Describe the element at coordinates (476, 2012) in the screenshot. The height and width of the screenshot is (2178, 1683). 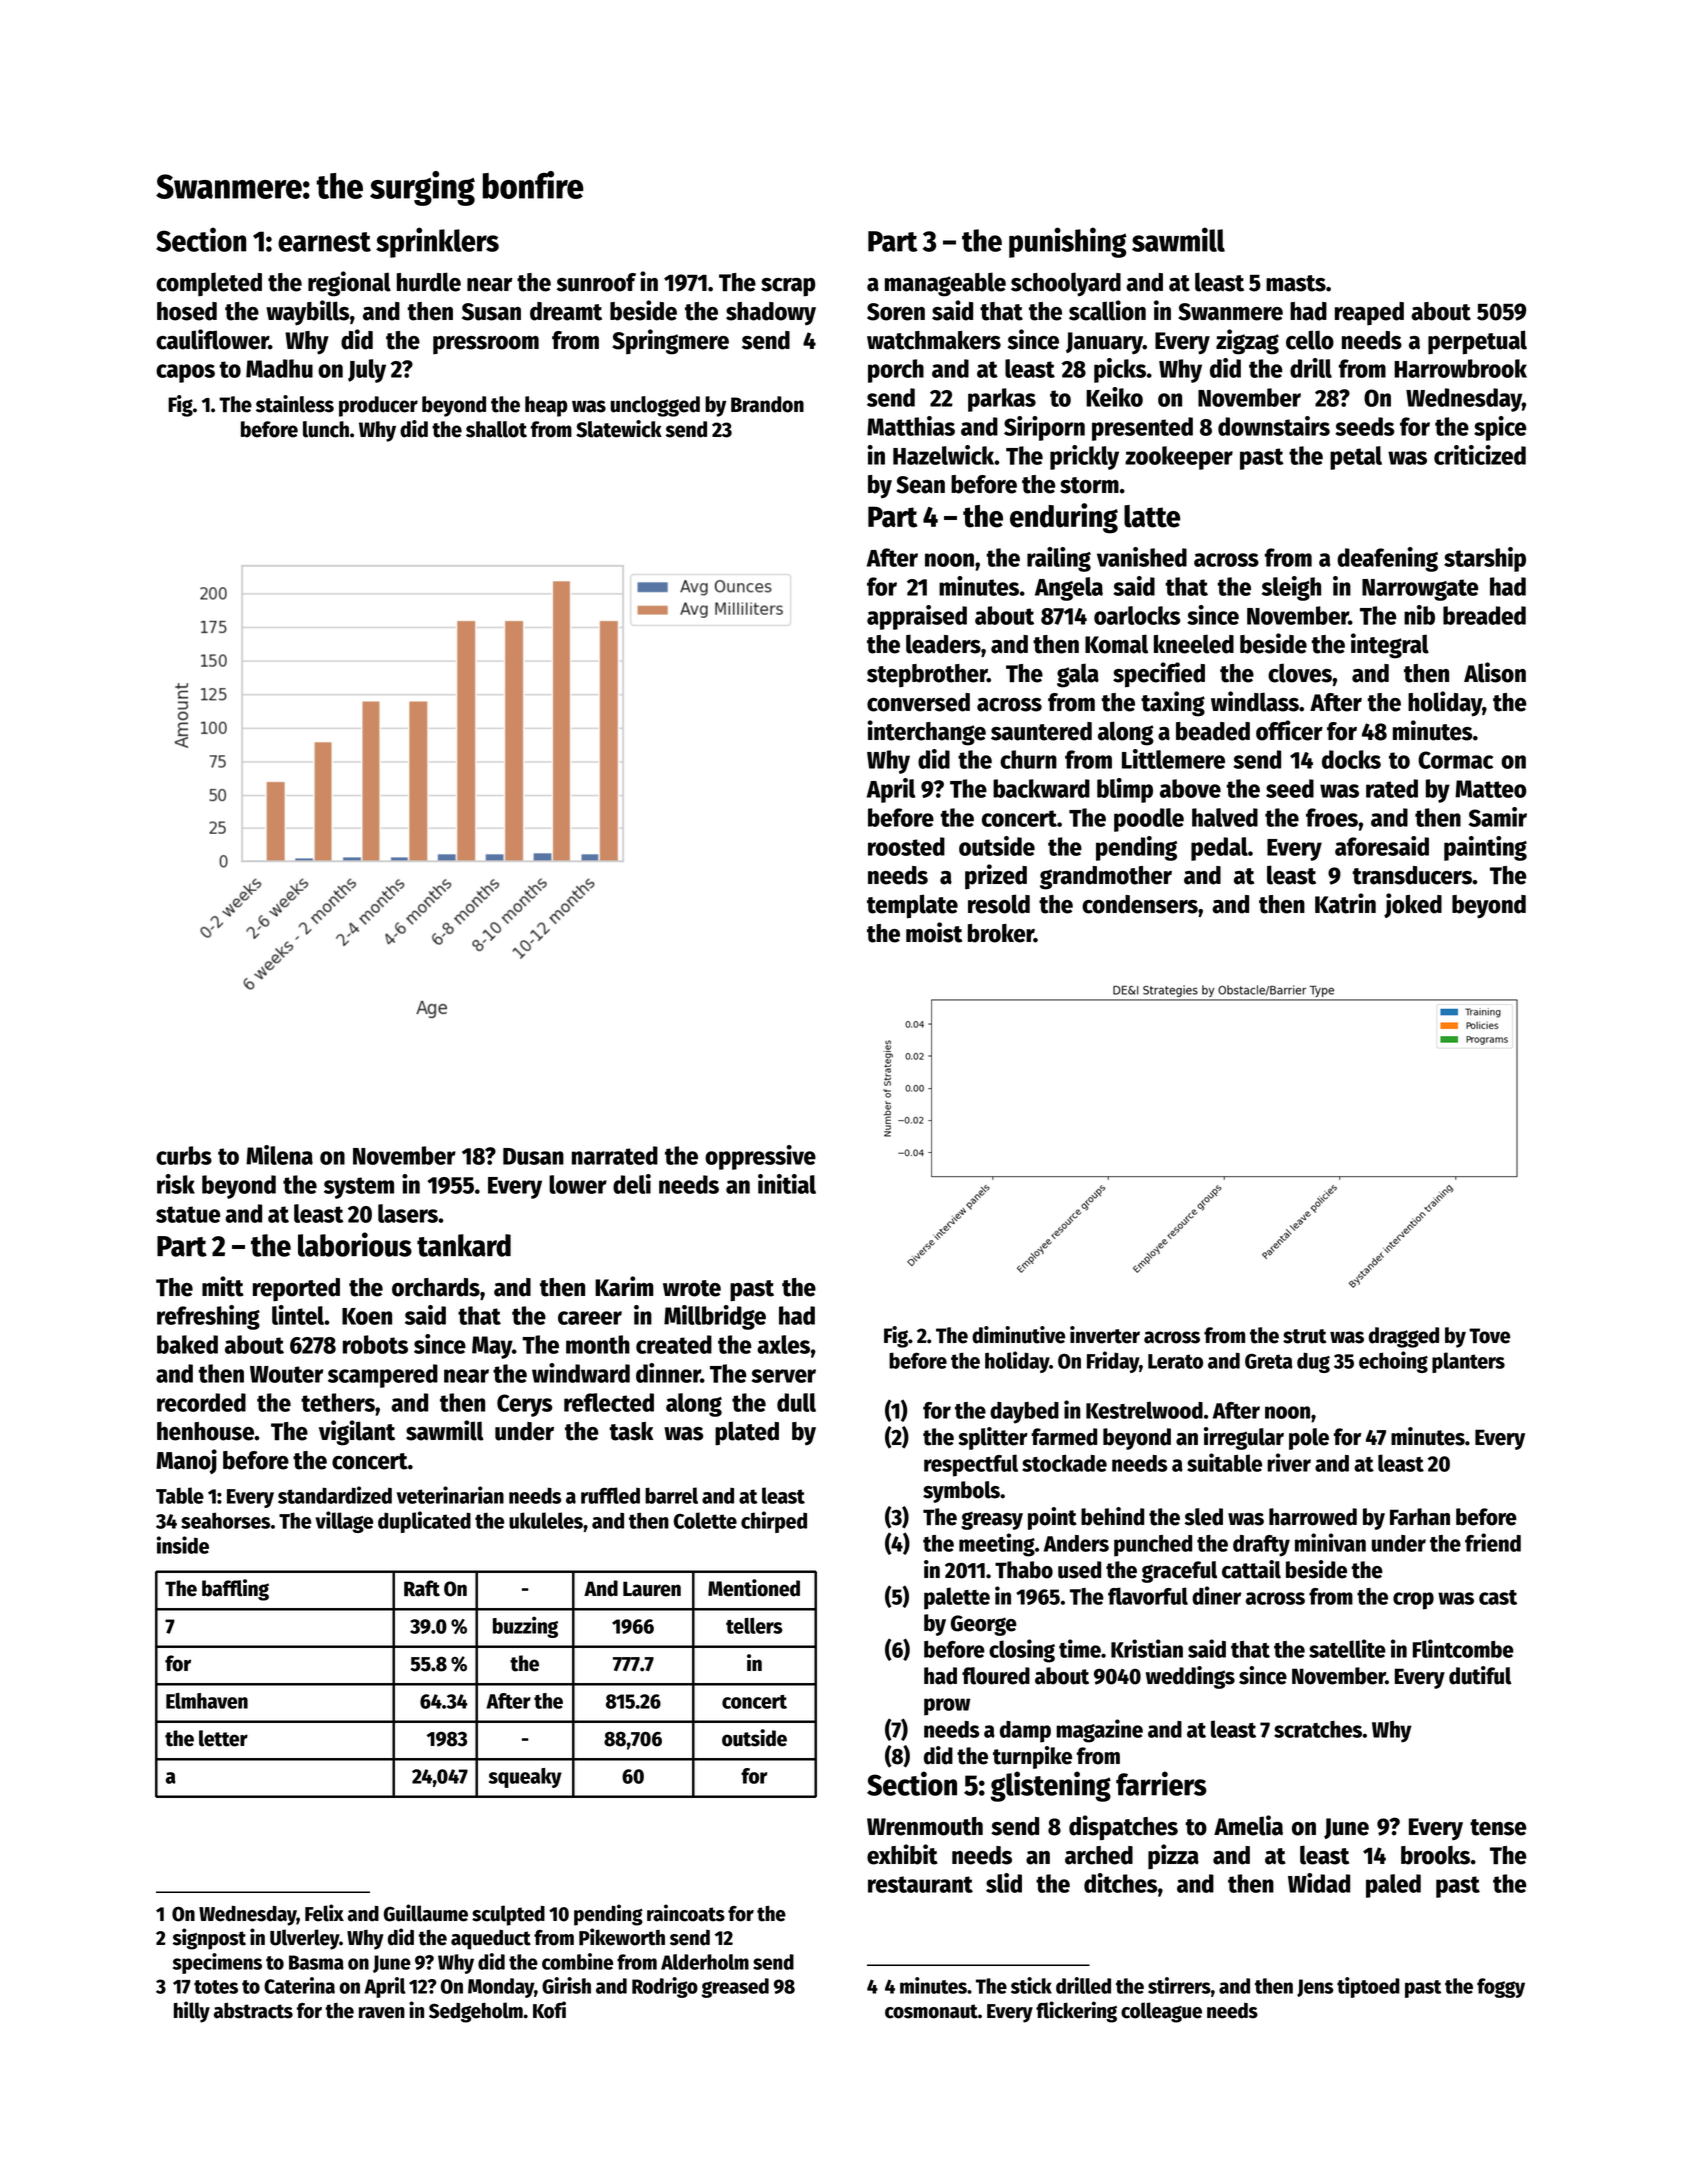
I see `Sedgeholm` at that location.
